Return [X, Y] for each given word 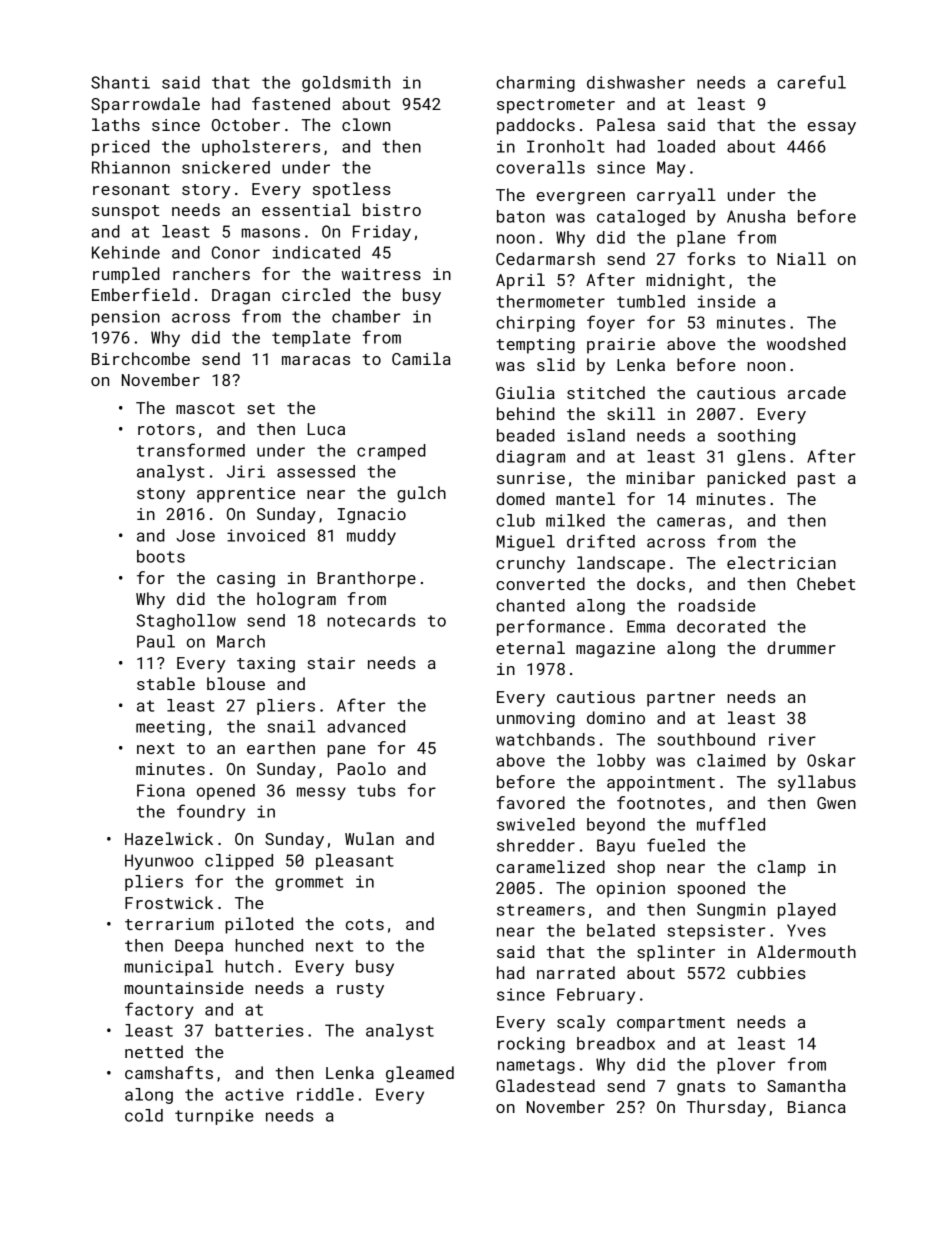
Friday [382, 233]
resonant [131, 189]
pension [126, 318]
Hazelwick [169, 838]
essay [832, 128]
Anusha [756, 216]
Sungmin [731, 911]
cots [365, 924]
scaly [581, 1023]
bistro [392, 209]
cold [144, 1115]
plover [746, 1066]
